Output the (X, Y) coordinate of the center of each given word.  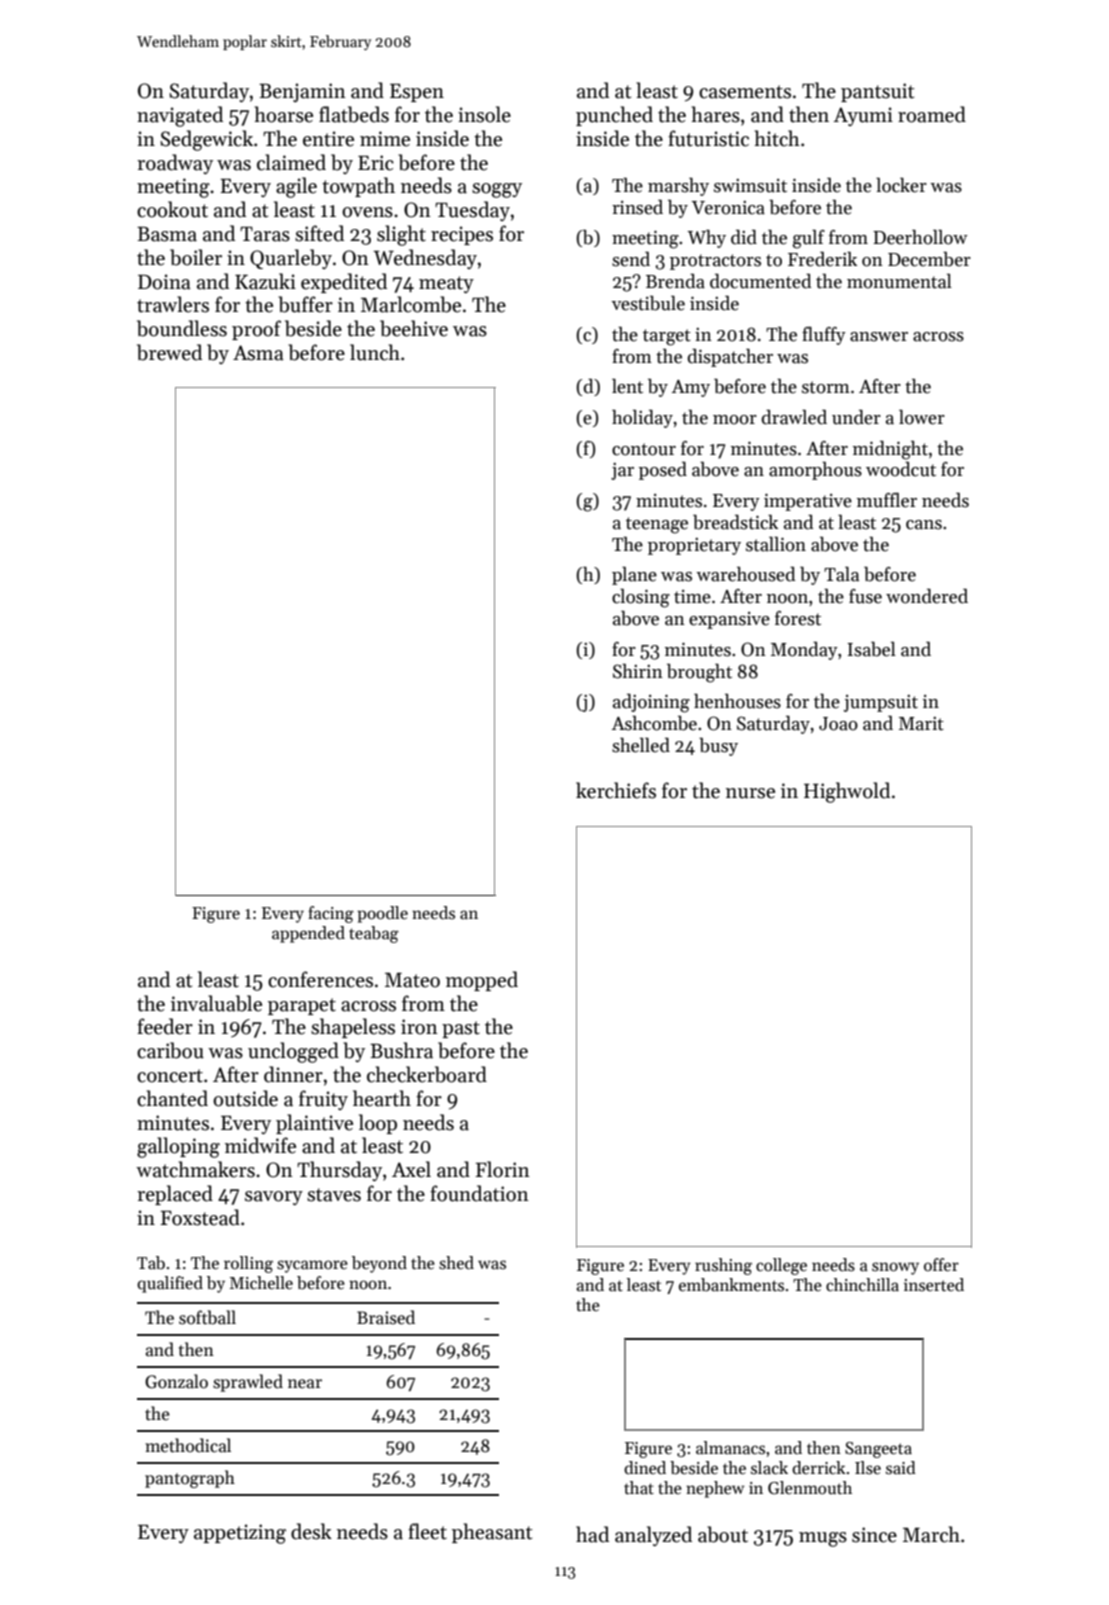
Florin (502, 1169)
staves (334, 1195)
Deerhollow (920, 237)
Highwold (847, 792)
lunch (375, 352)
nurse (750, 793)
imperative (808, 502)
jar (622, 471)
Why (706, 239)
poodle (382, 914)
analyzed (653, 1536)
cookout (172, 209)
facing (331, 914)
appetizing (240, 1534)
